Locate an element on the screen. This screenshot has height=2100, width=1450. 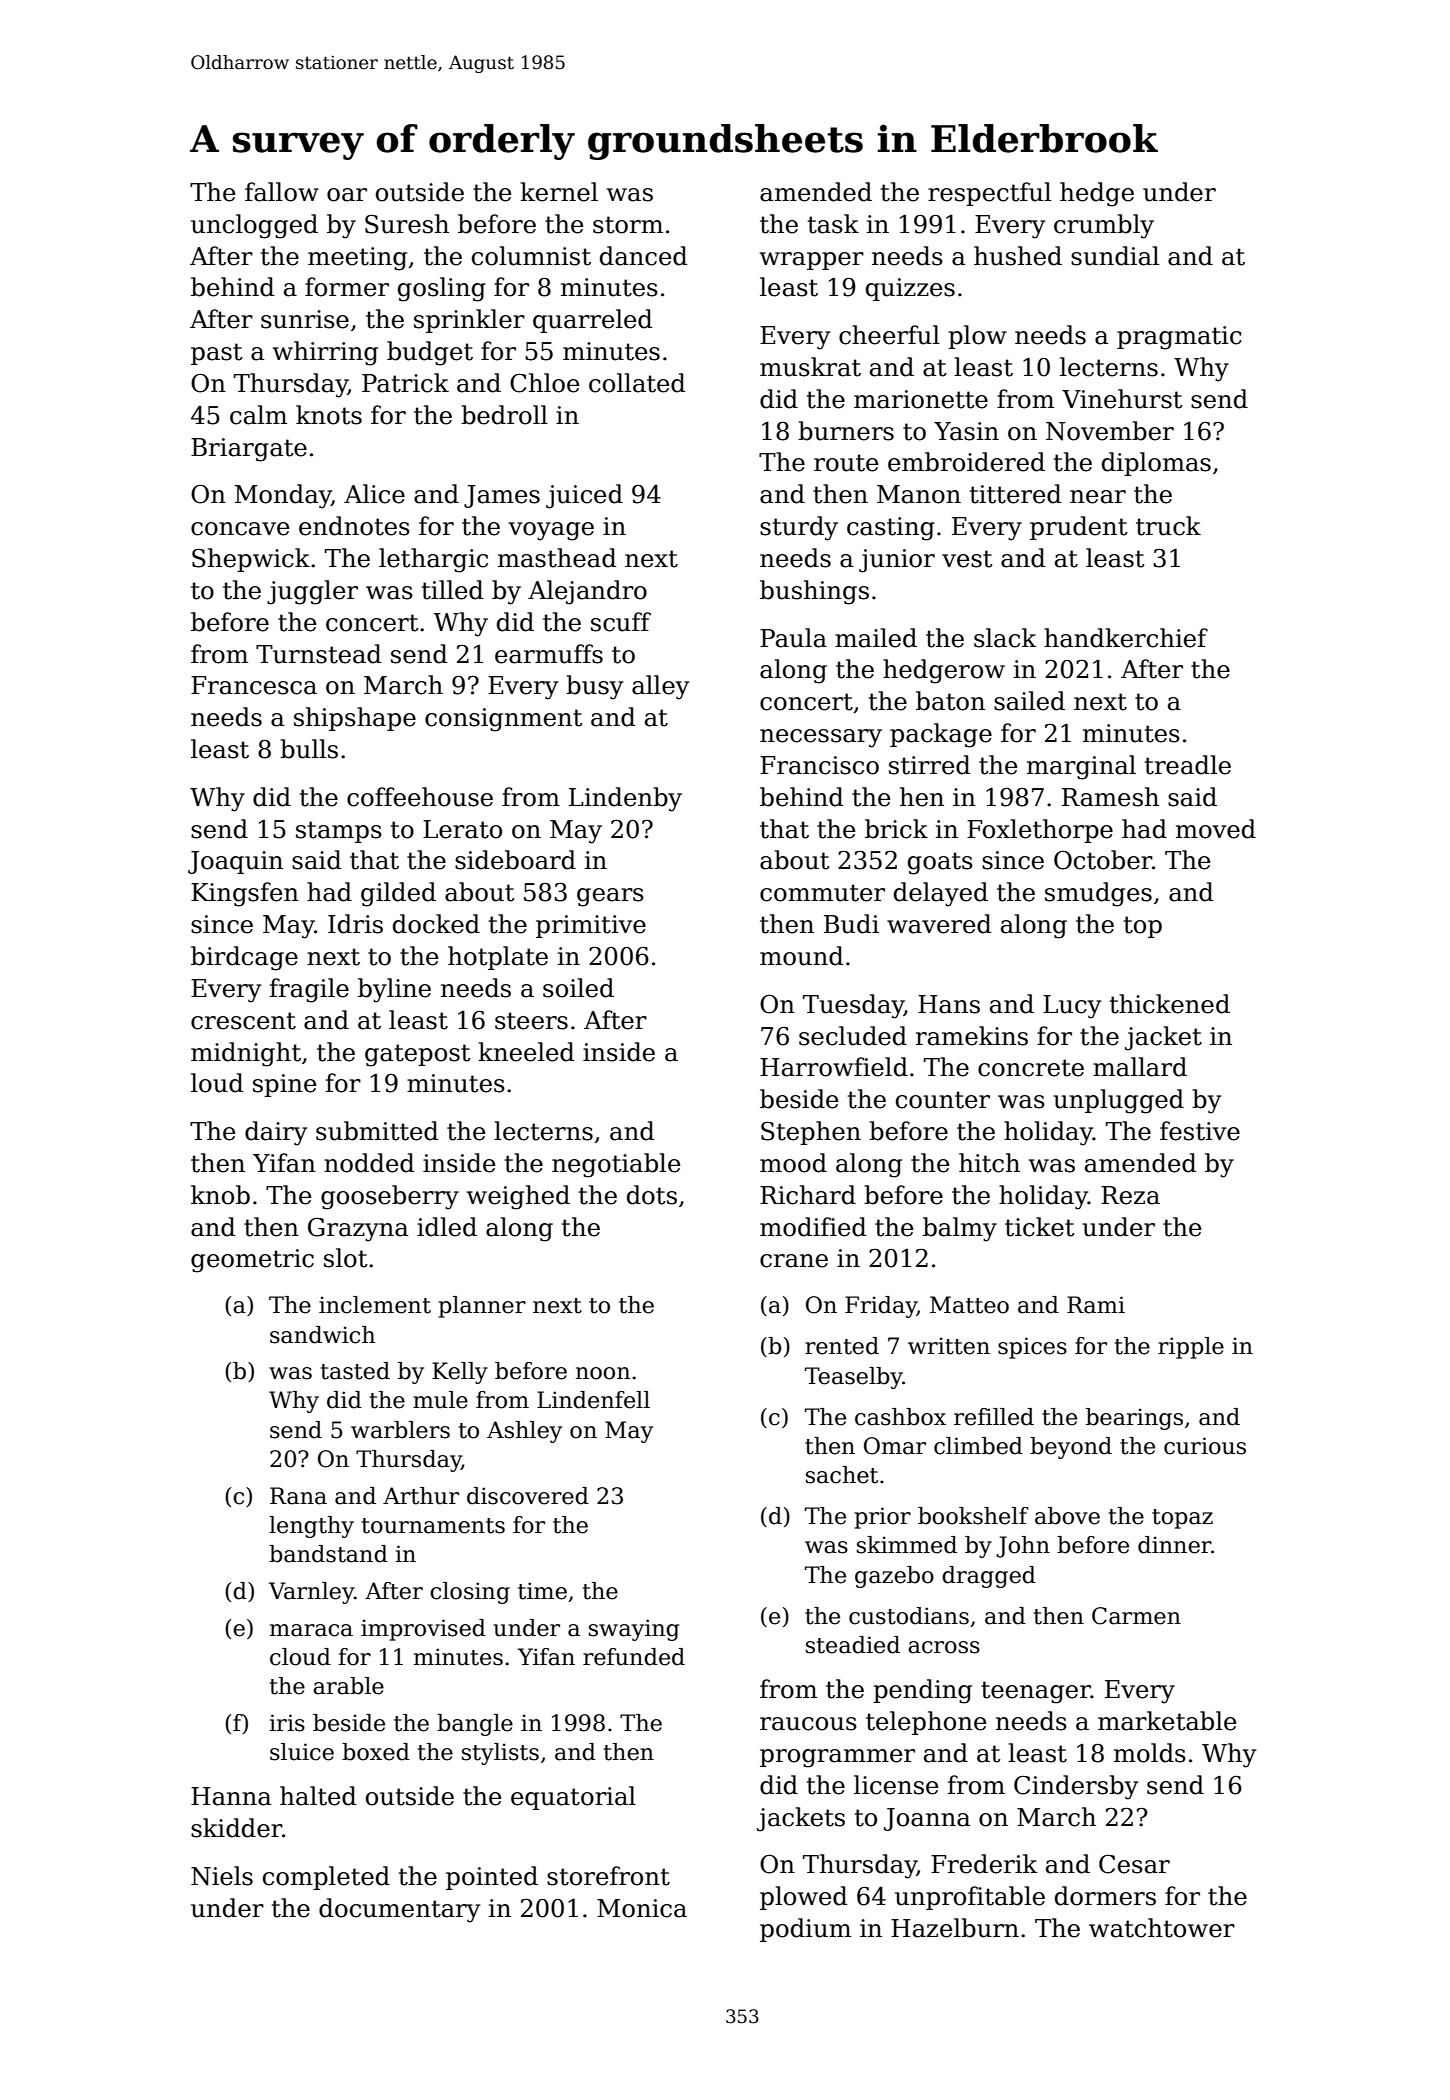
maraca is located at coordinates (311, 1630).
